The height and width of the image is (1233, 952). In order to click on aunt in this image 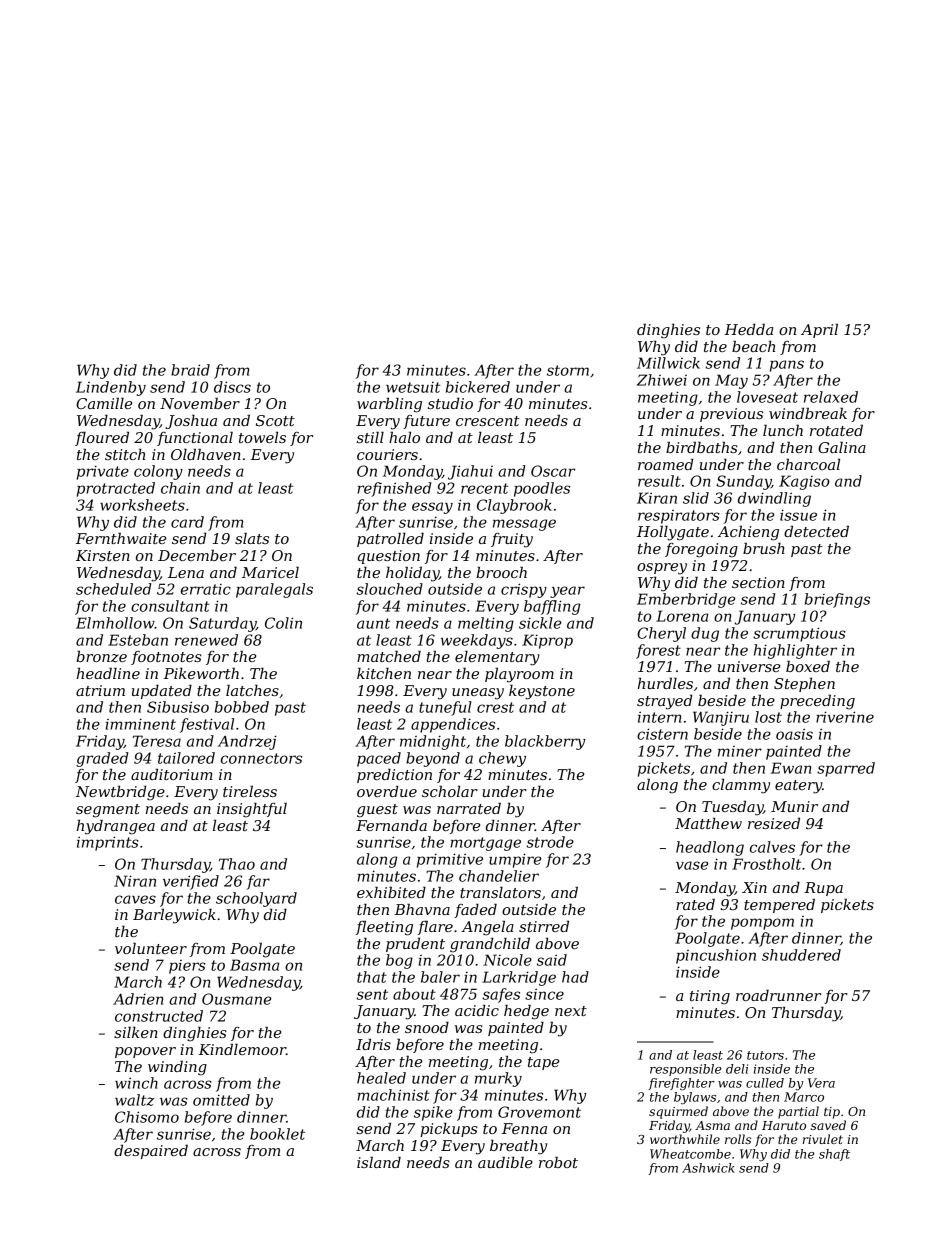, I will do `click(373, 623)`.
